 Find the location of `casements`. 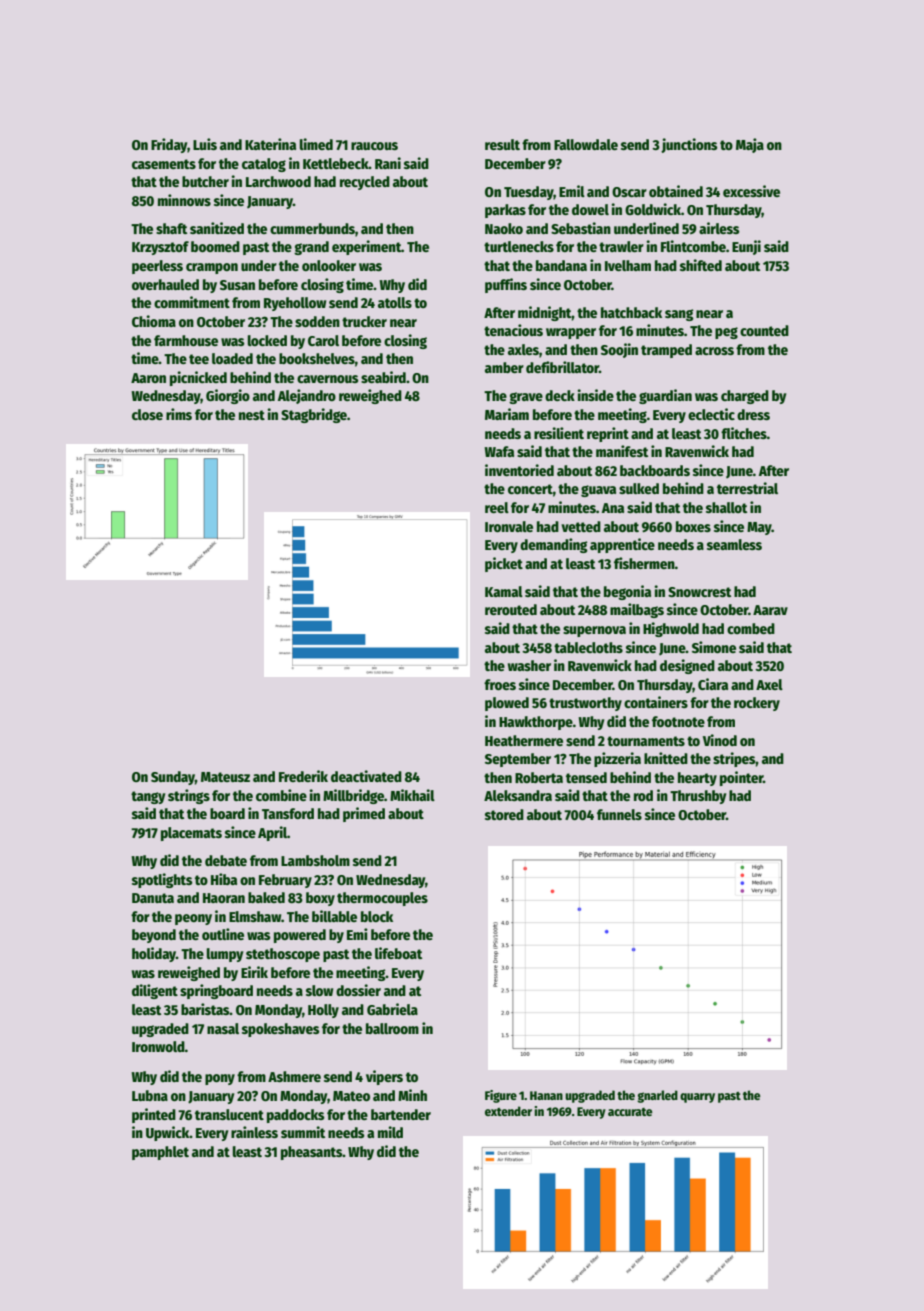

casements is located at coordinates (164, 164).
